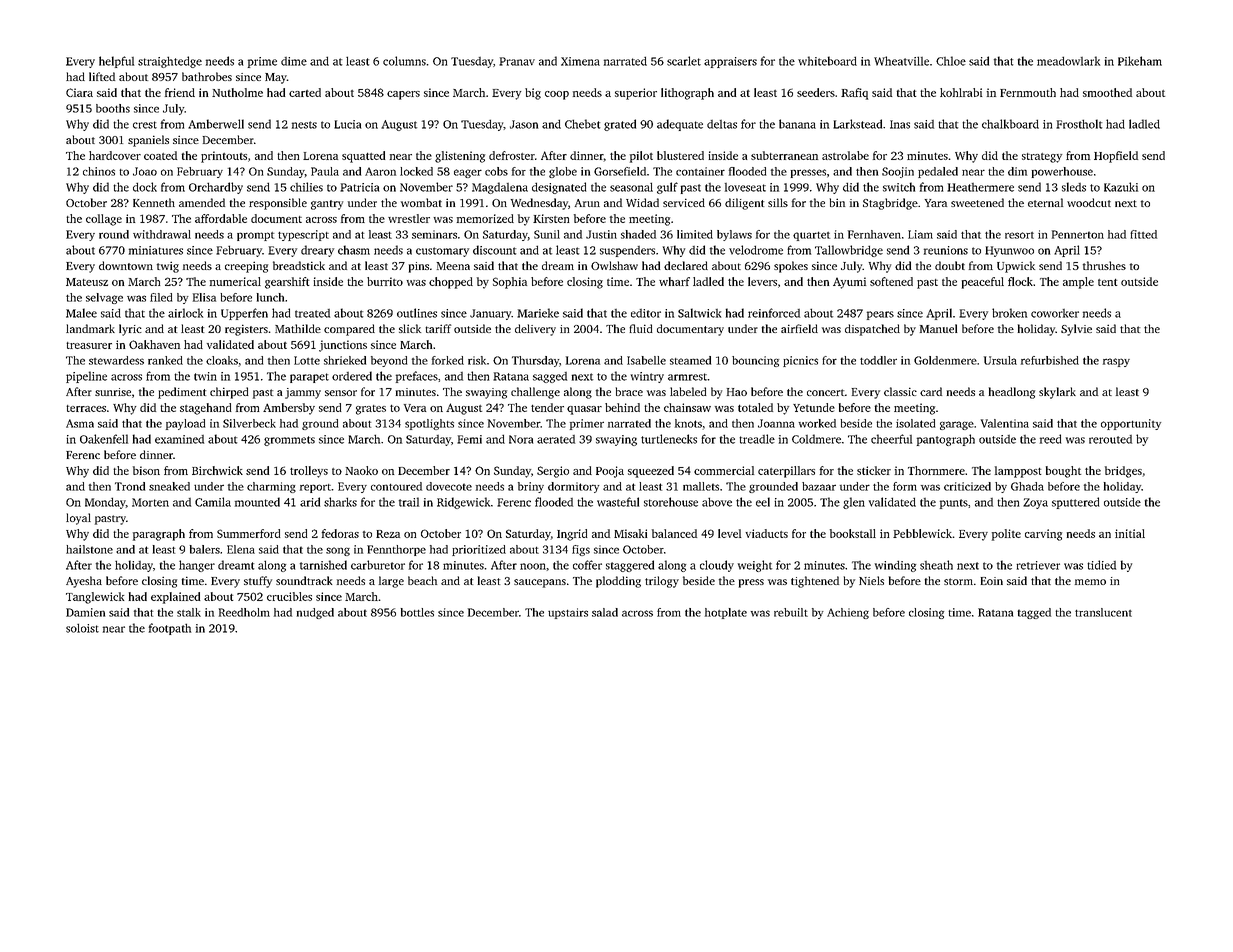 The image size is (1233, 952). What do you see at coordinates (213, 502) in the image?
I see `Camila` at bounding box center [213, 502].
